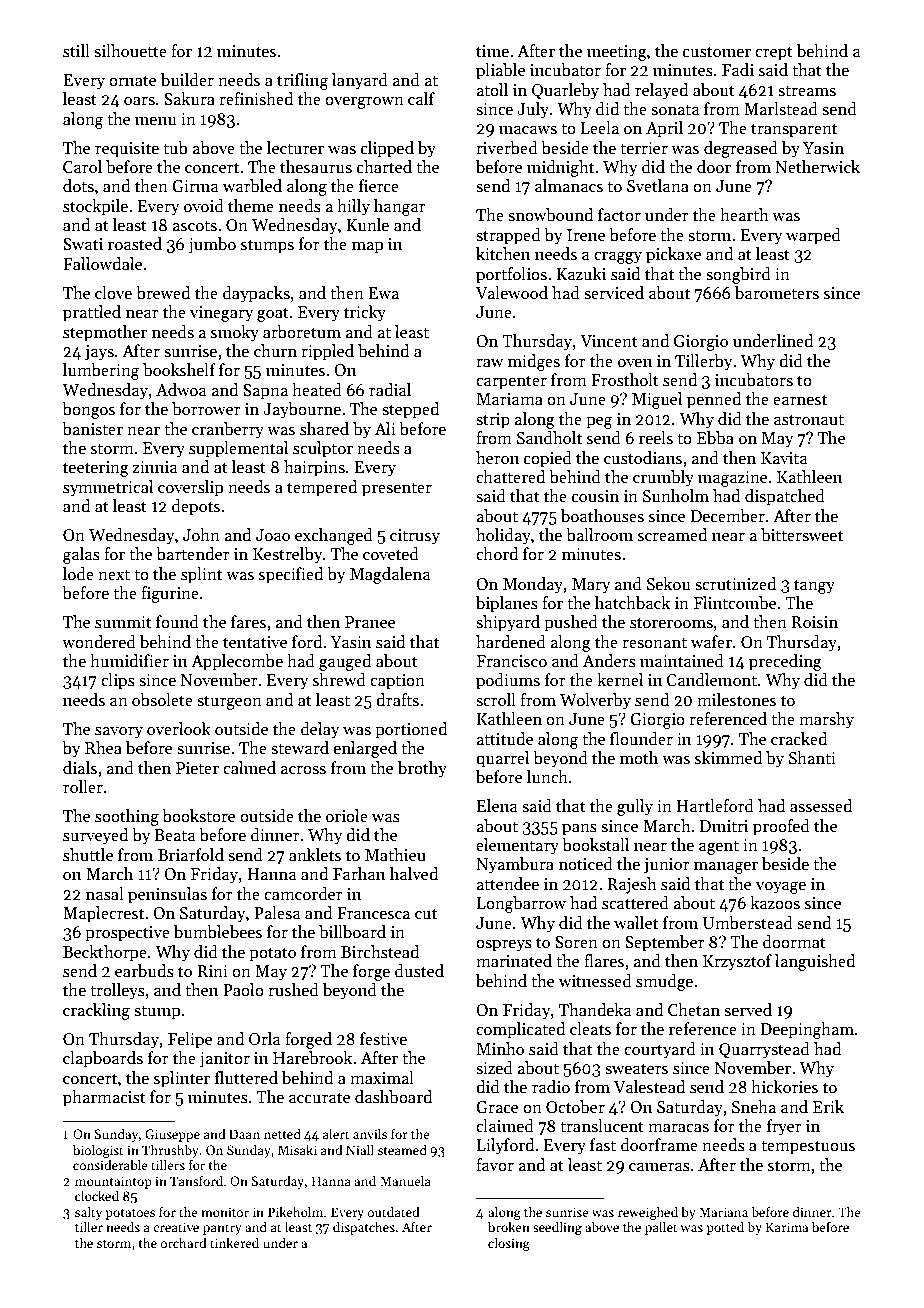 This screenshot has width=924, height=1308. I want to click on dispatches, so click(364, 1228).
